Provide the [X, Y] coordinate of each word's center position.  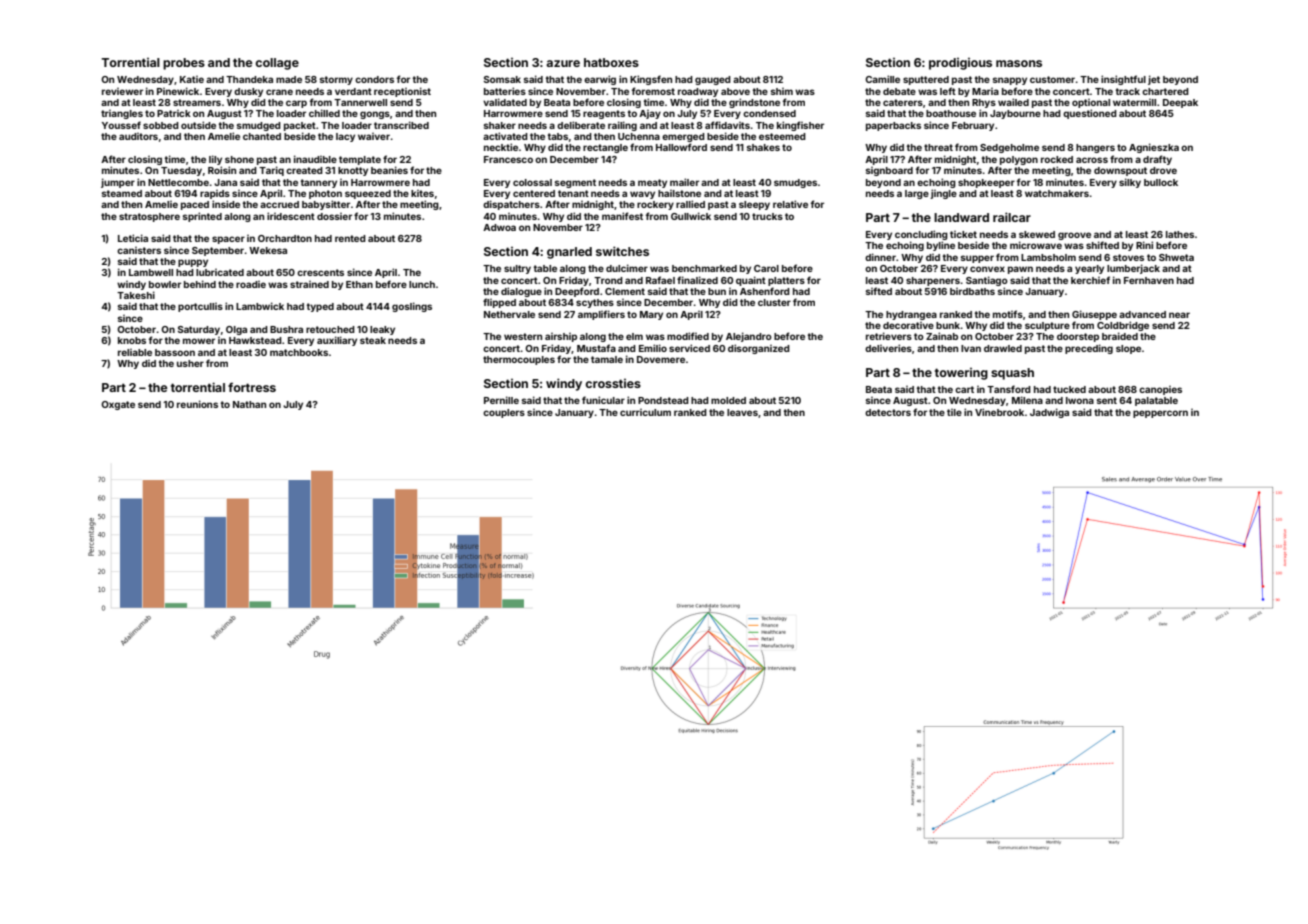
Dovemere [661, 359]
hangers [1095, 148]
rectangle [605, 148]
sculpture [1047, 326]
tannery [318, 183]
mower [199, 341]
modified [688, 336]
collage [277, 64]
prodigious [960, 64]
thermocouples [519, 360]
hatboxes [611, 62]
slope [1128, 349]
